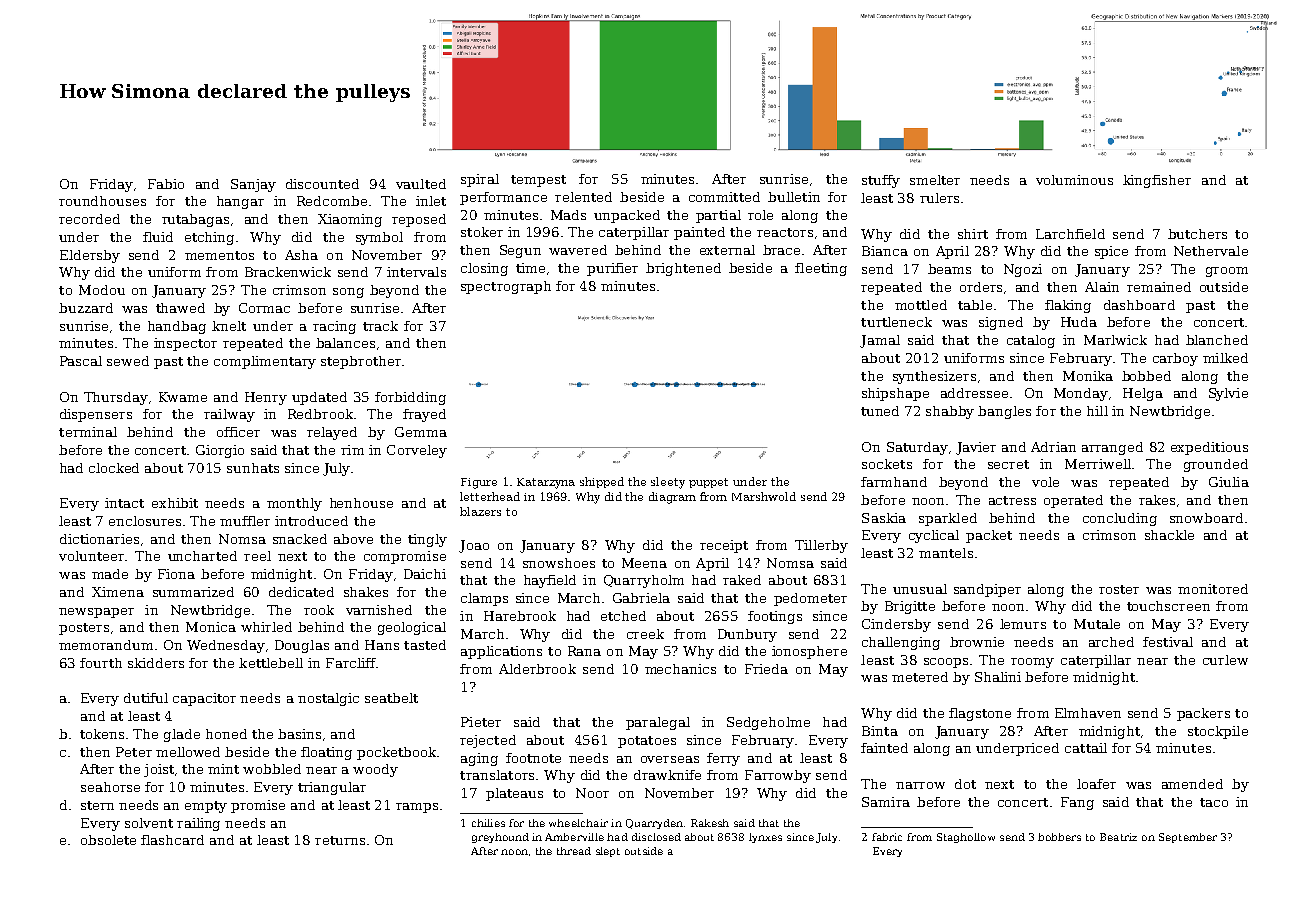 This page has height=924, width=1308. I want to click on Eldersby, so click(90, 256).
